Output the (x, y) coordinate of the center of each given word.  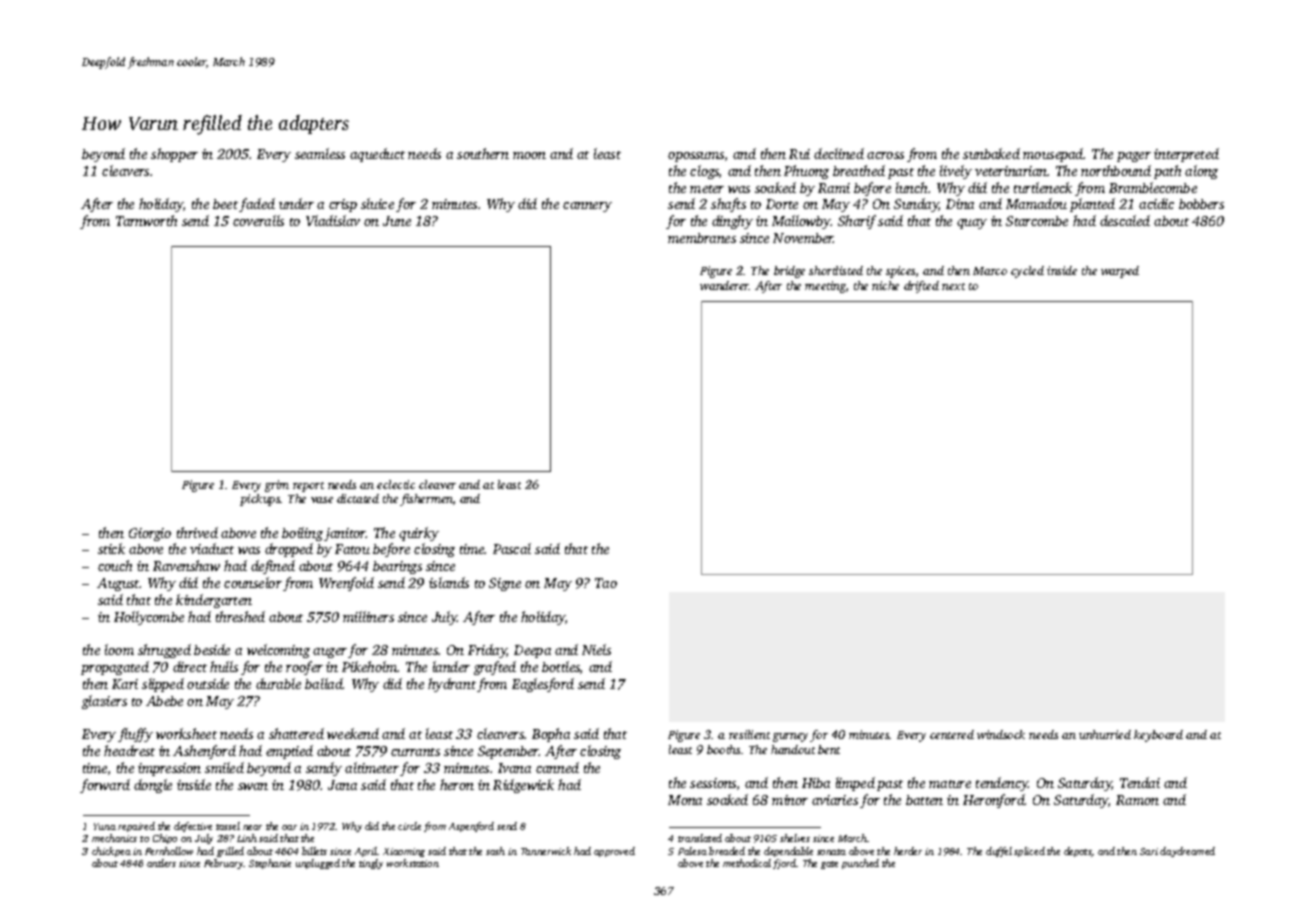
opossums (696, 157)
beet (225, 204)
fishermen (426, 500)
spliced (1029, 852)
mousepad (1053, 155)
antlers (161, 863)
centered (952, 734)
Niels (596, 649)
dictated (358, 498)
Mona (685, 800)
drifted (921, 287)
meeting (825, 287)
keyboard (1158, 736)
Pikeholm (370, 666)
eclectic (396, 484)
